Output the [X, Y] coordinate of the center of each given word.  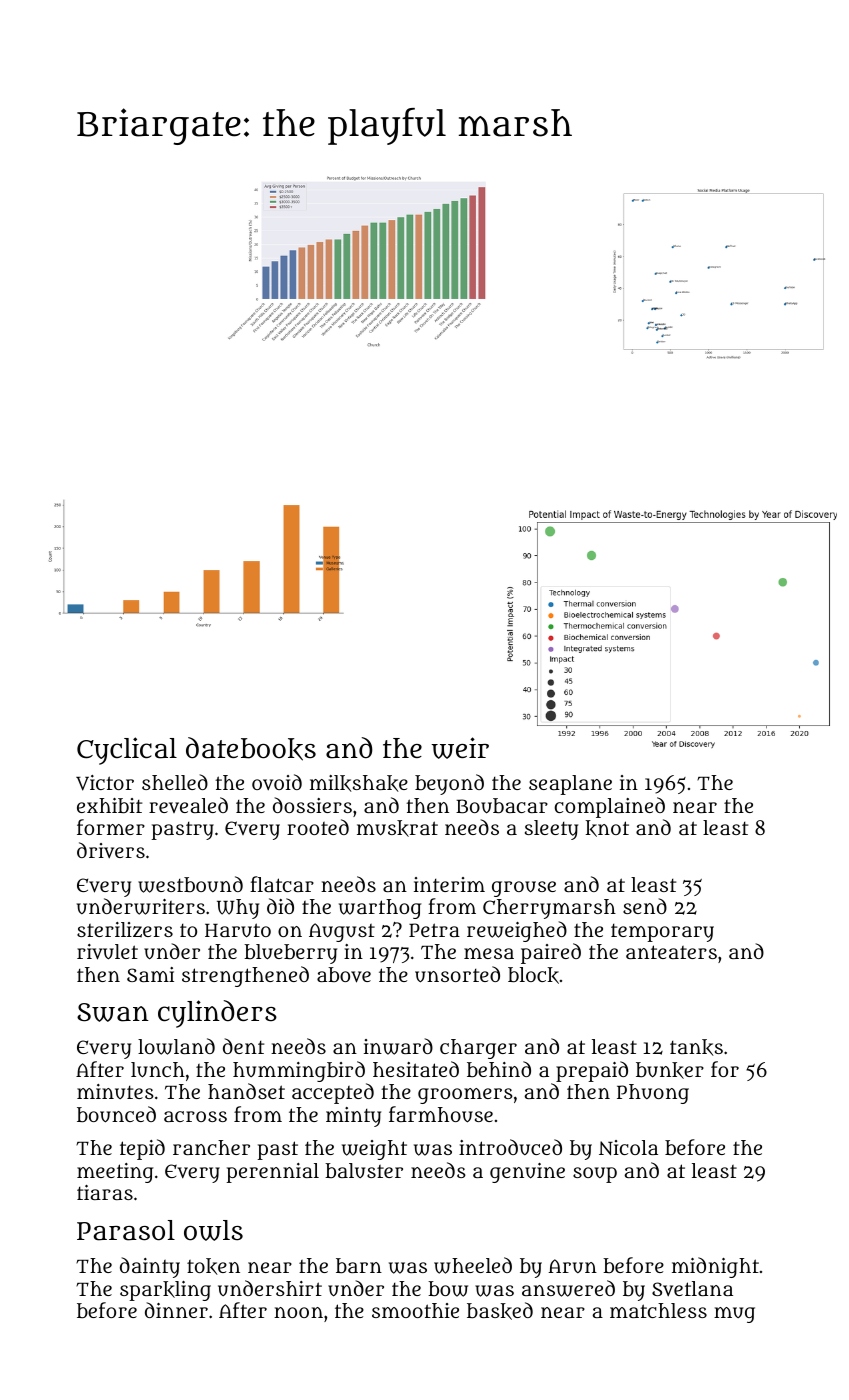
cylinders [217, 1014]
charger [478, 1049]
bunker [670, 1070]
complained [610, 807]
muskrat [397, 828]
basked [500, 1311]
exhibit [109, 805]
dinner [176, 1310]
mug [734, 1315]
